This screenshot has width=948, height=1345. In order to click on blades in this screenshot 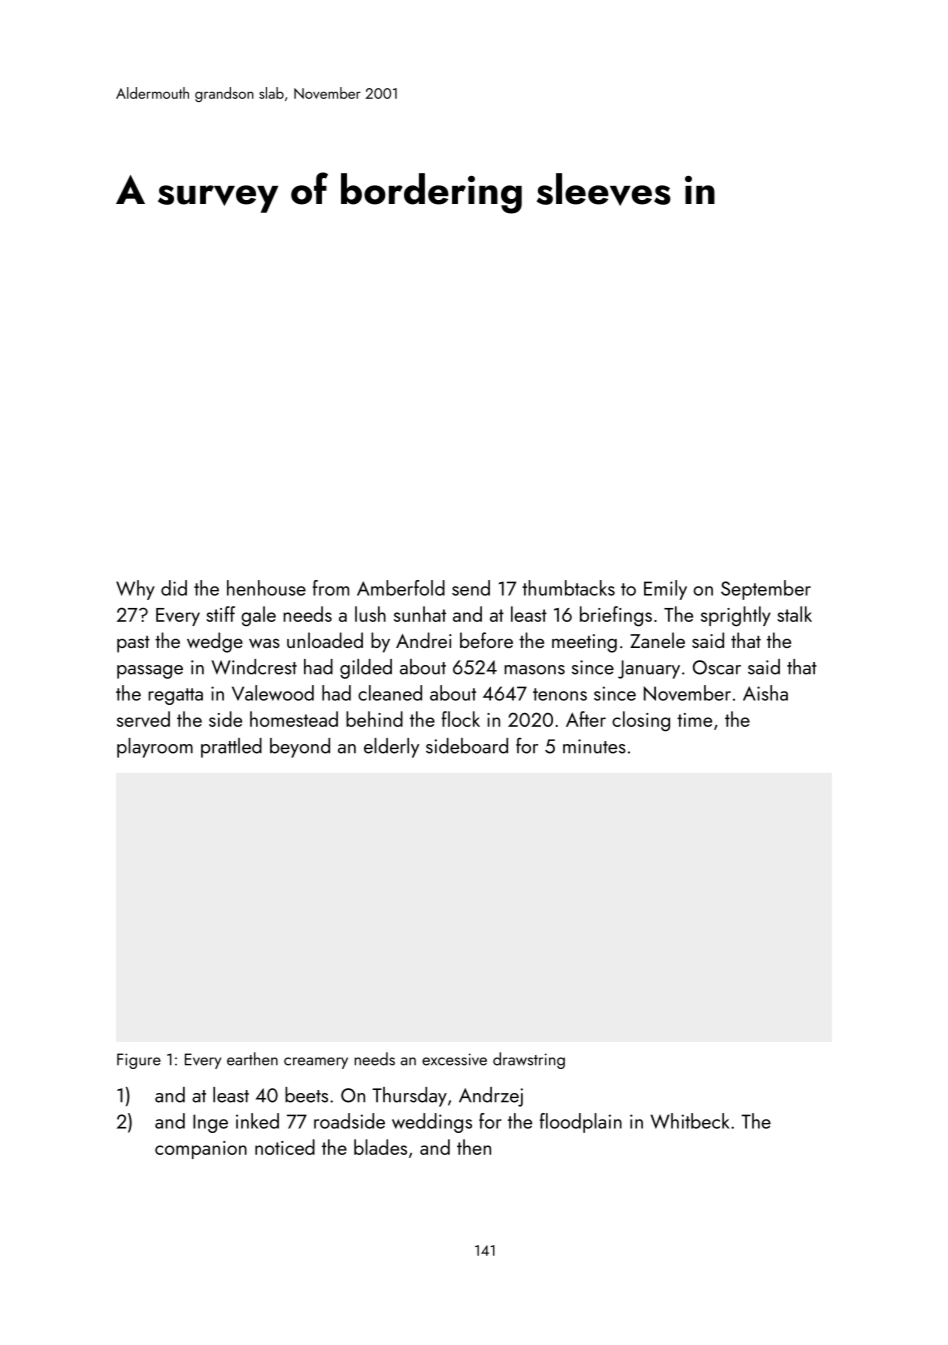, I will do `click(380, 1147)`.
